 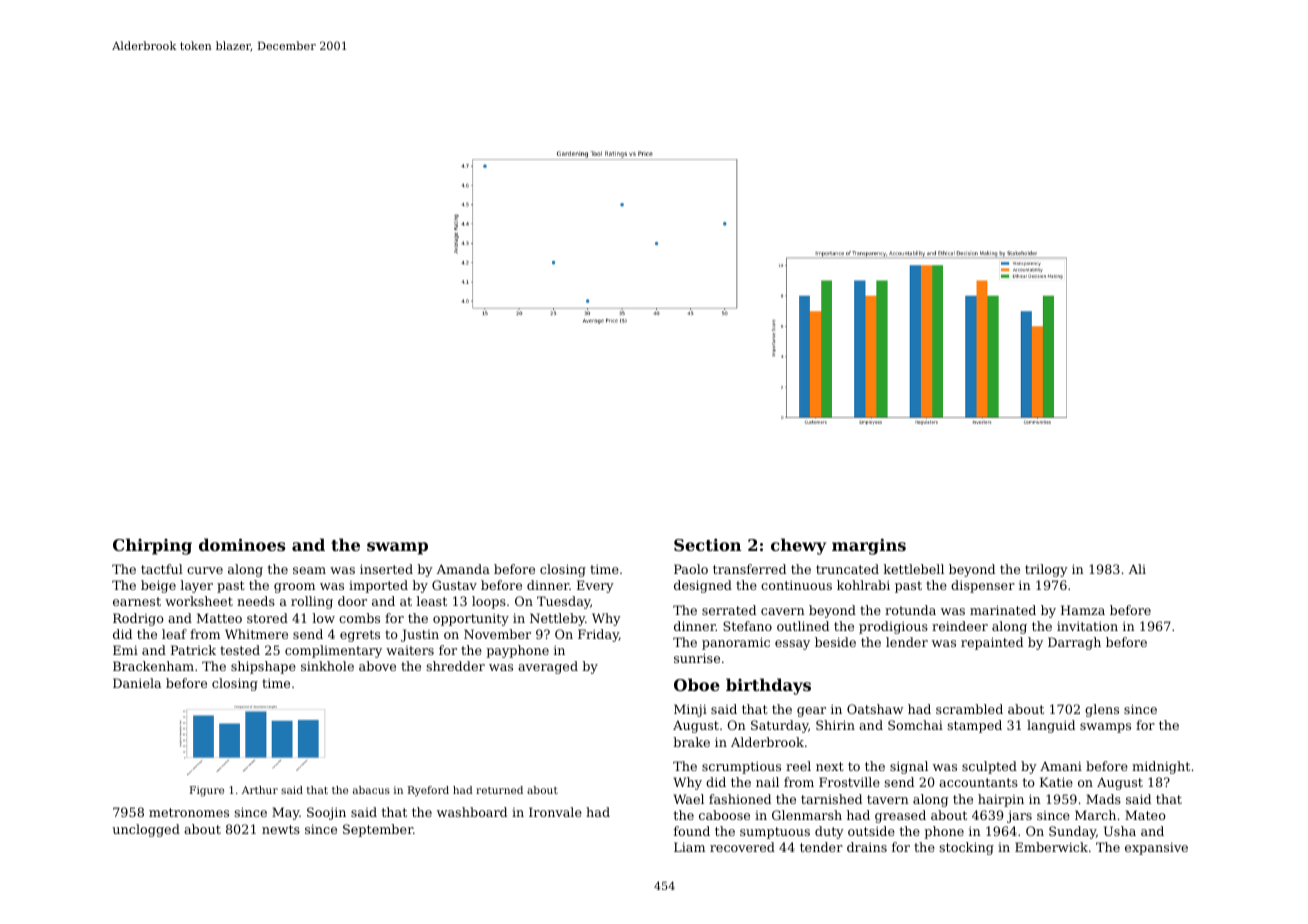 What do you see at coordinates (146, 830) in the page?
I see `unclogged` at bounding box center [146, 830].
